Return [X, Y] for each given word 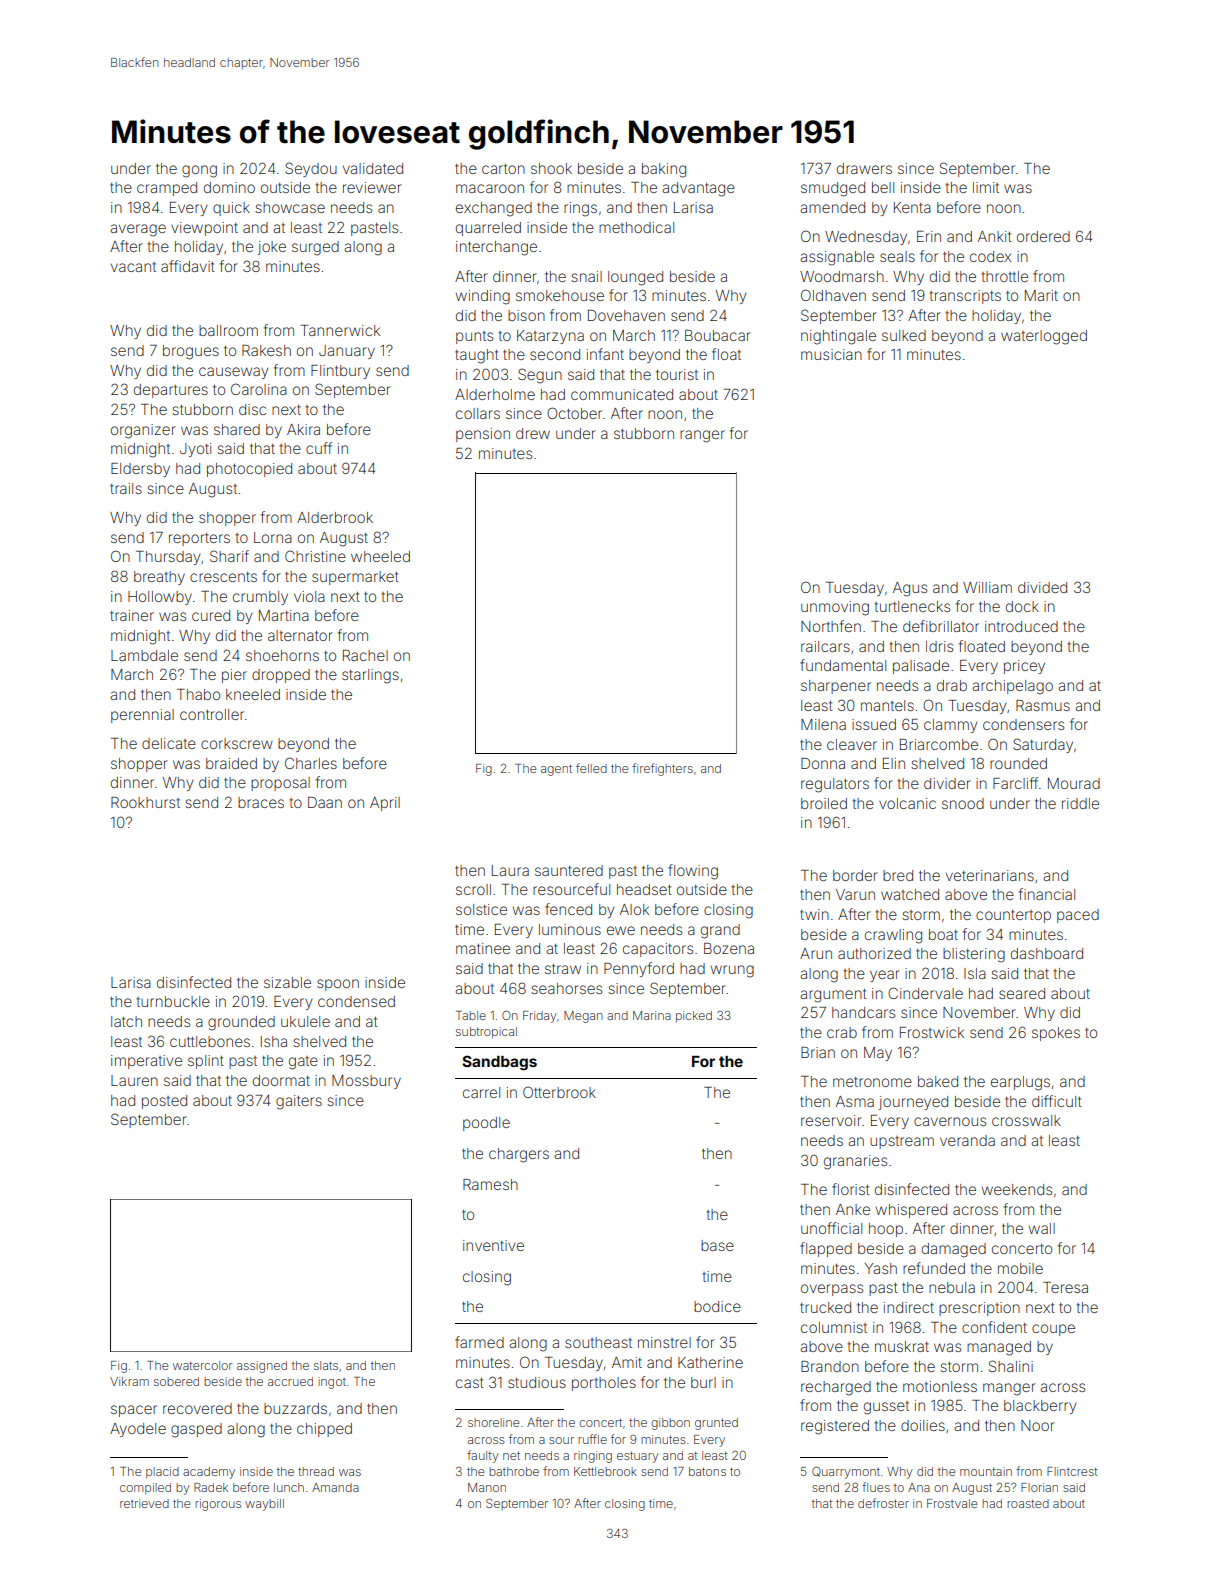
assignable [837, 258]
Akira [303, 429]
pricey [1024, 667]
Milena [823, 724]
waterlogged [1044, 337]
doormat [281, 1080]
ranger [702, 436]
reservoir [831, 1120]
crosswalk [1026, 1120]
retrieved [144, 1503]
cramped [167, 189]
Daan [325, 802]
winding [483, 297]
